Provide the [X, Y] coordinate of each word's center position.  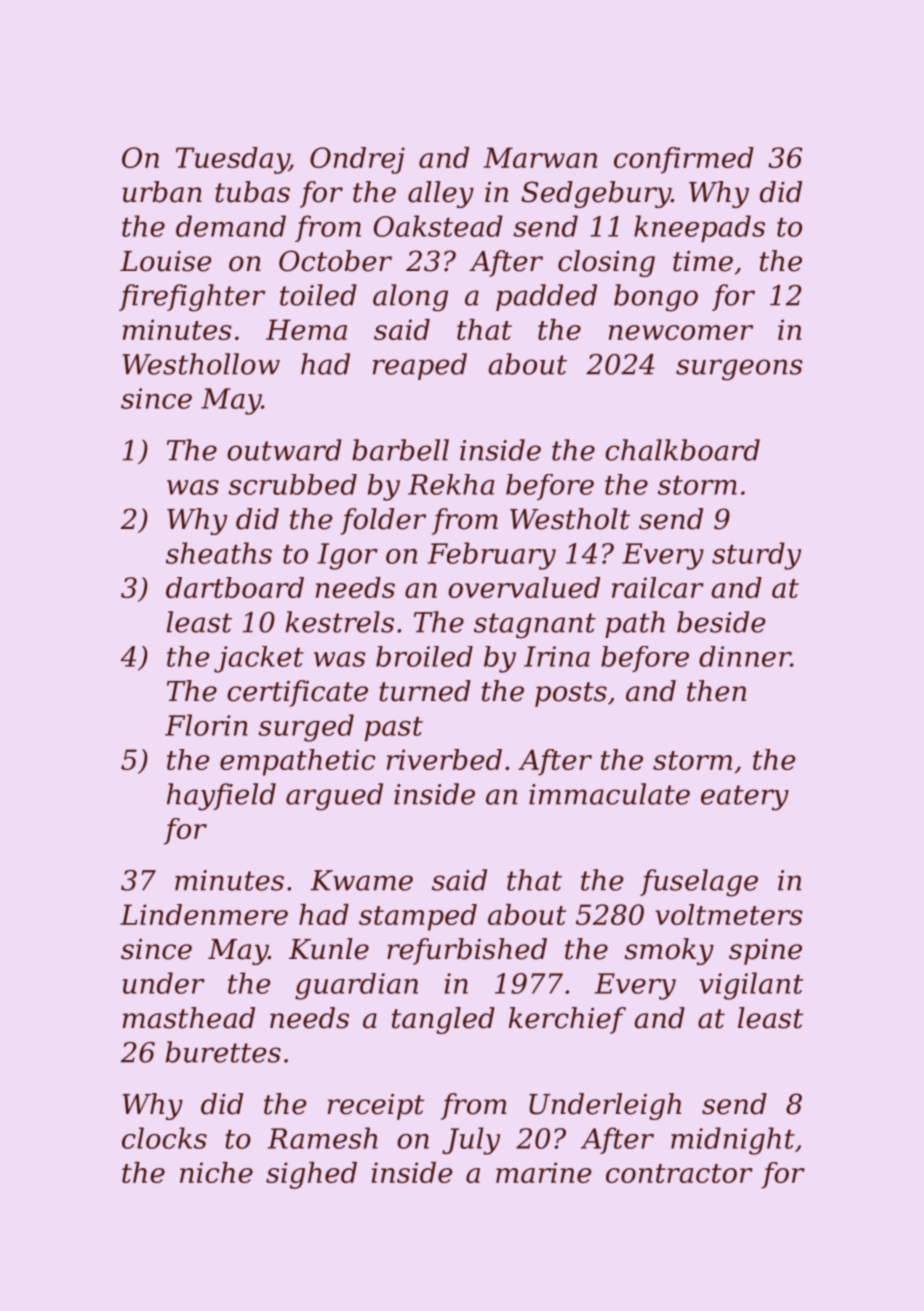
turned [425, 691]
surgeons [739, 370]
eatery [745, 798]
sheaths [219, 553]
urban [162, 192]
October [335, 261]
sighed [311, 1175]
